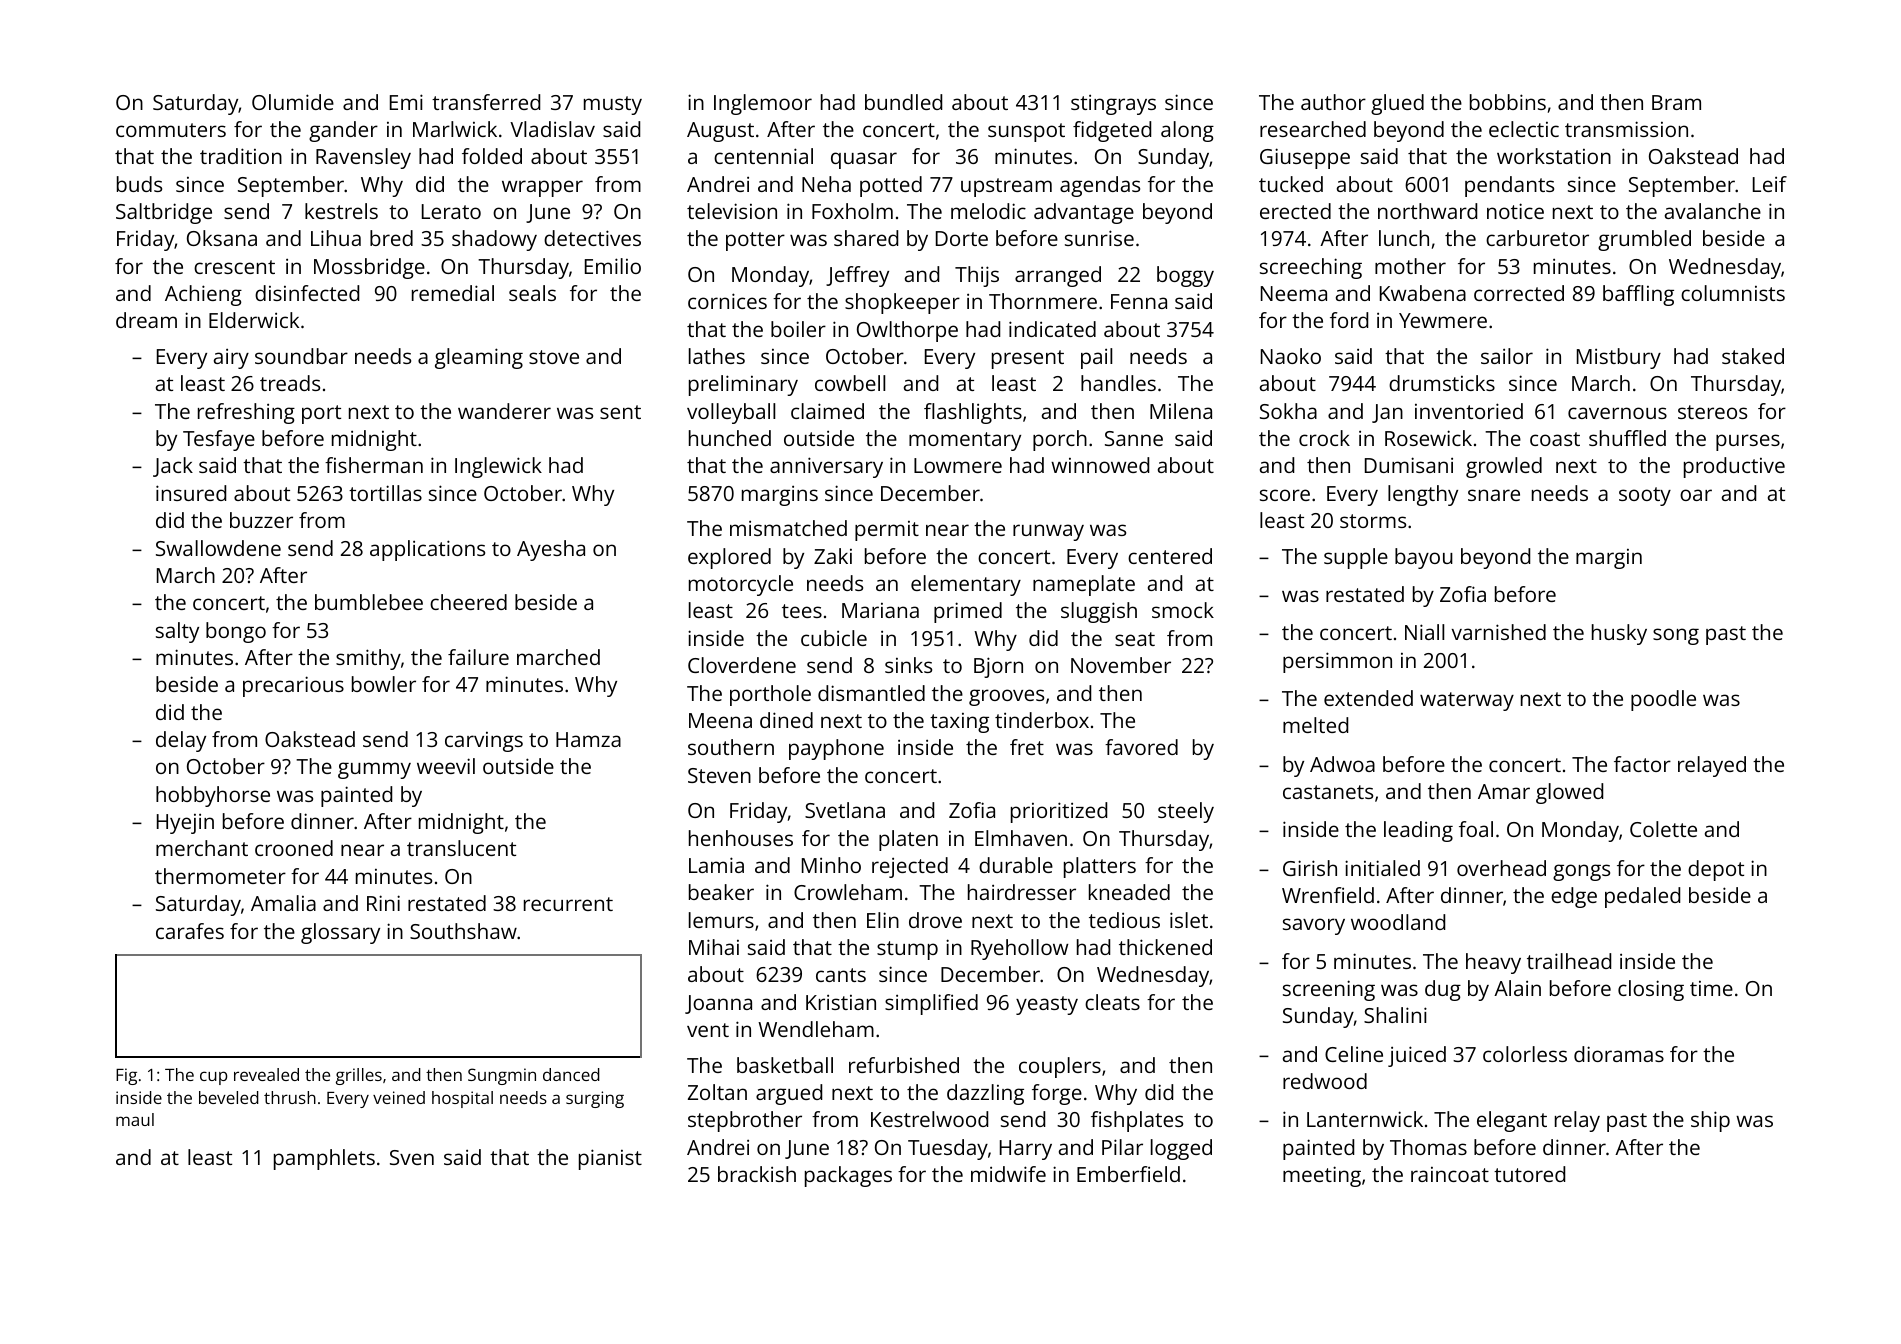  Describe the element at coordinates (1398, 922) in the image. I see `woodland` at that location.
